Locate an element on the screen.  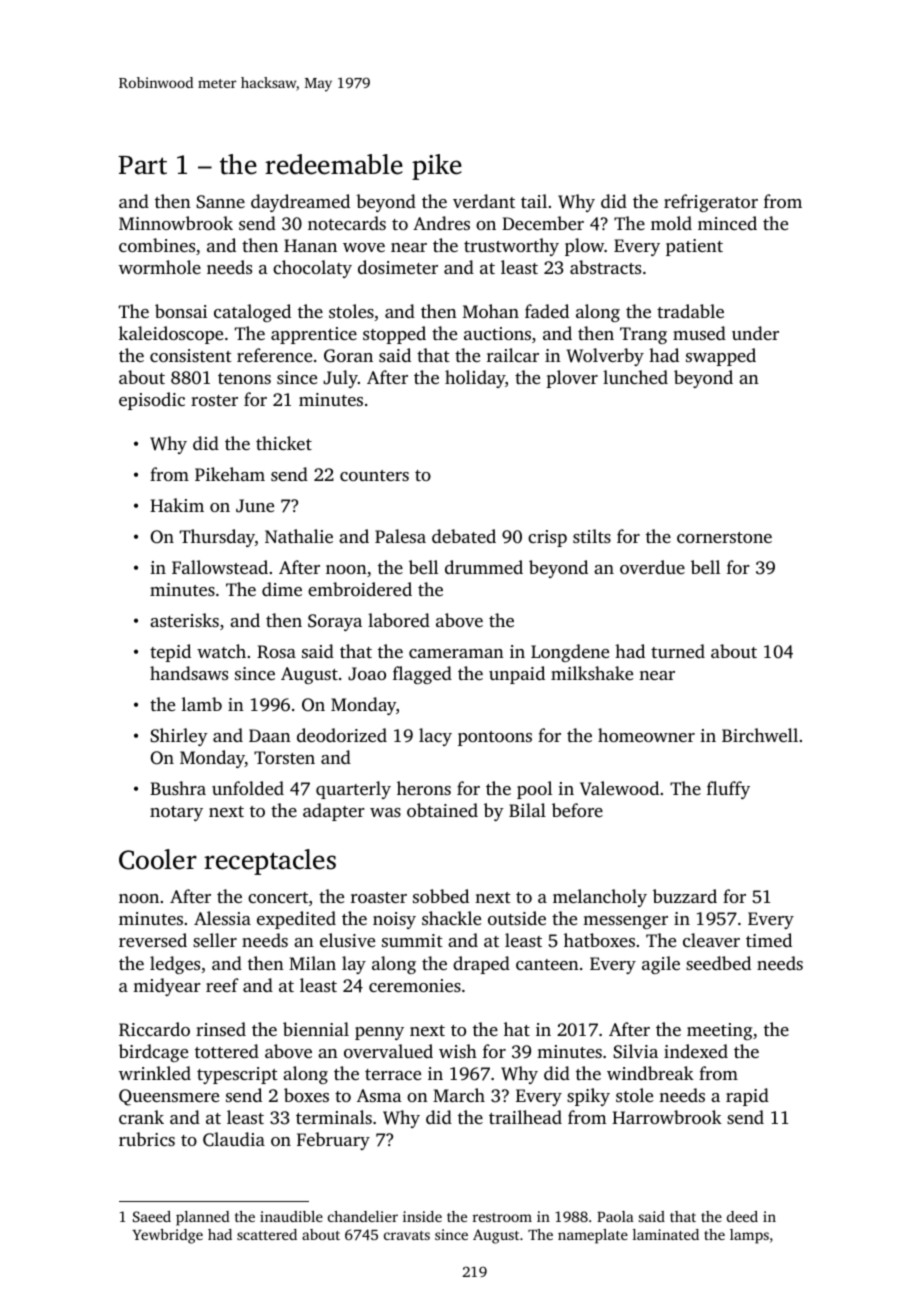
notary is located at coordinates (176, 813).
